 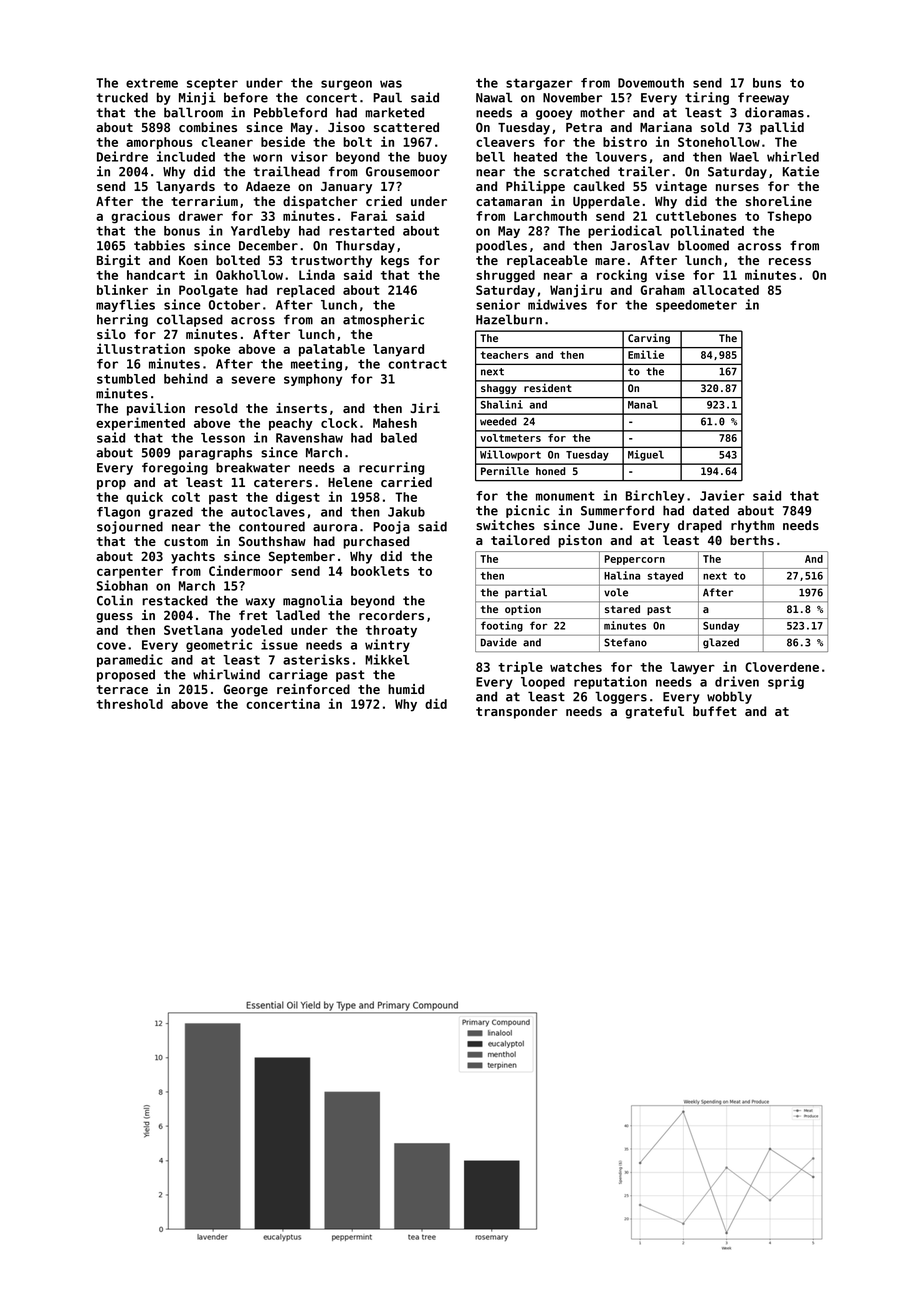 What do you see at coordinates (246, 690) in the screenshot?
I see `George` at bounding box center [246, 690].
